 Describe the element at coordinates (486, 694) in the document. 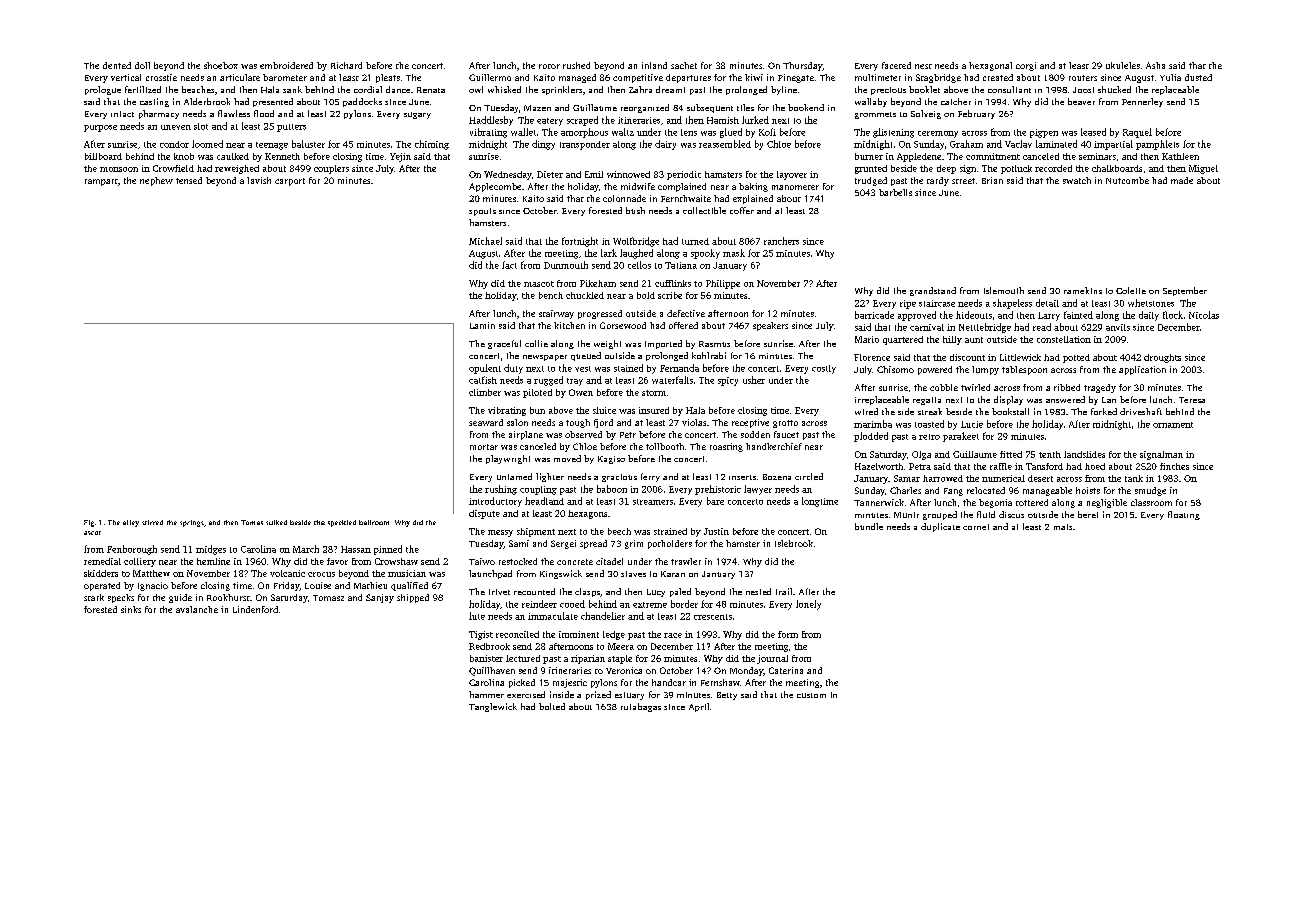

I see `hammer` at that location.
